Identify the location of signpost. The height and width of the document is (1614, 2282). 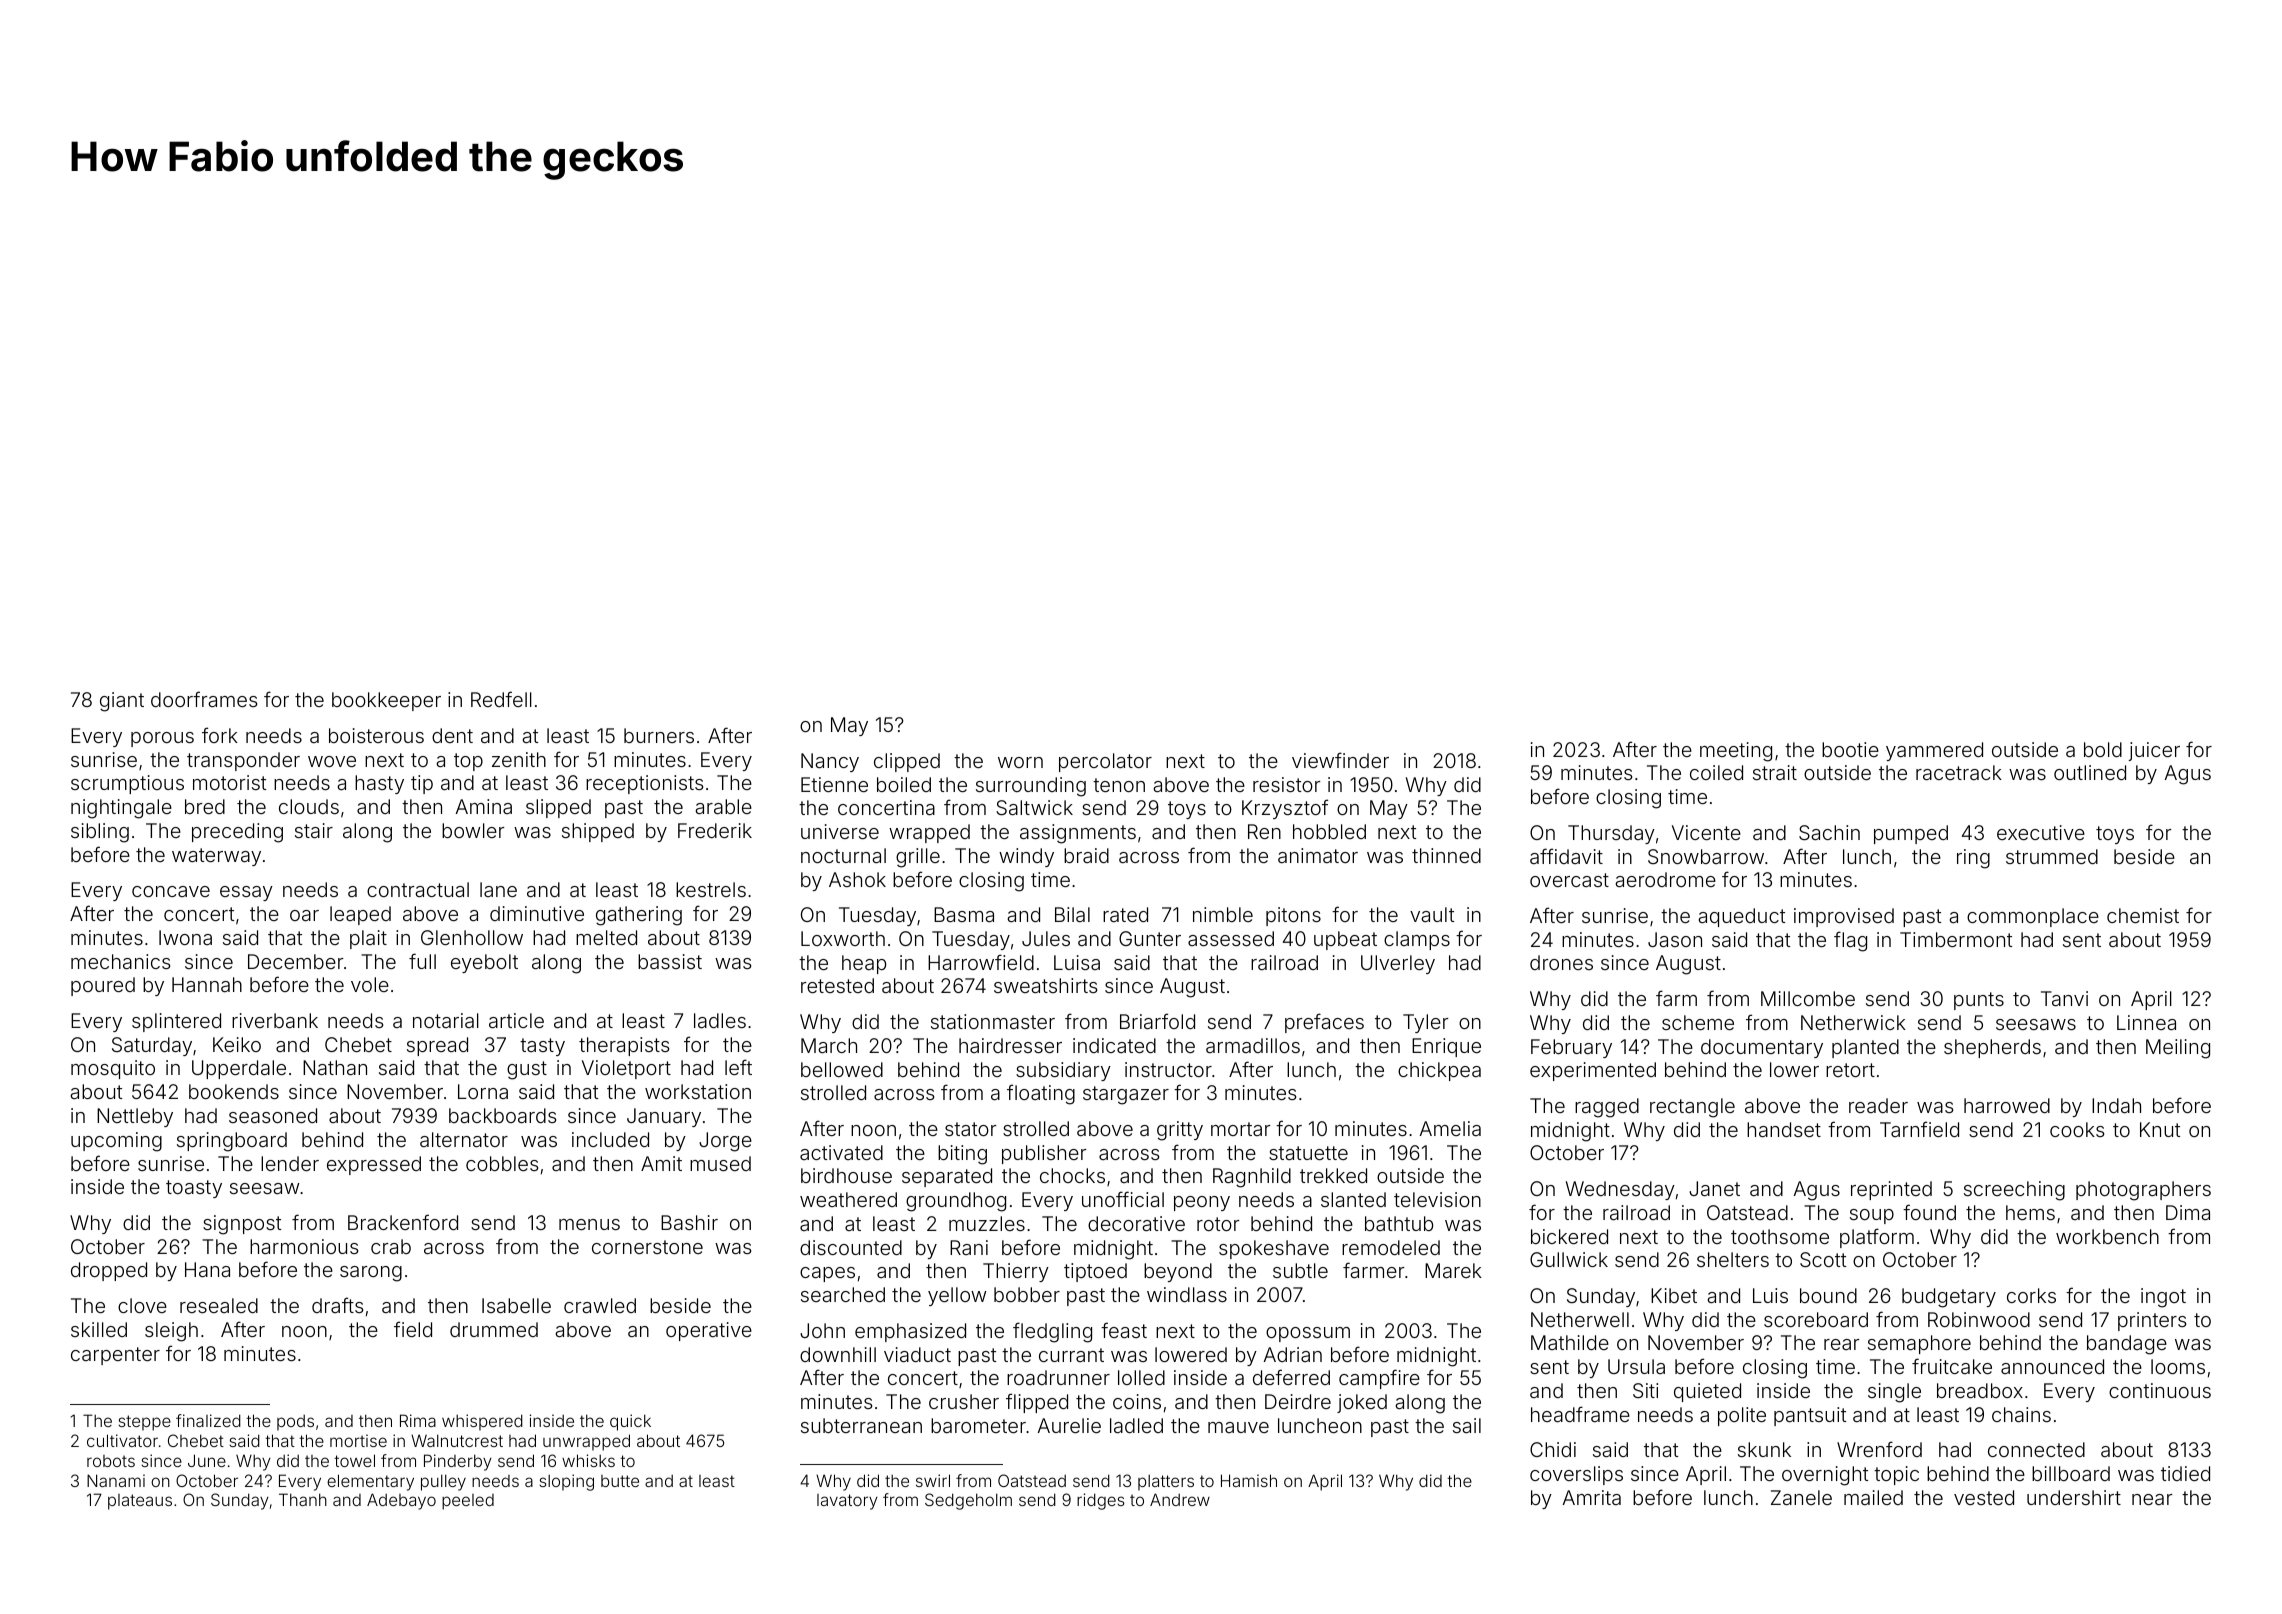
(242, 1225).
